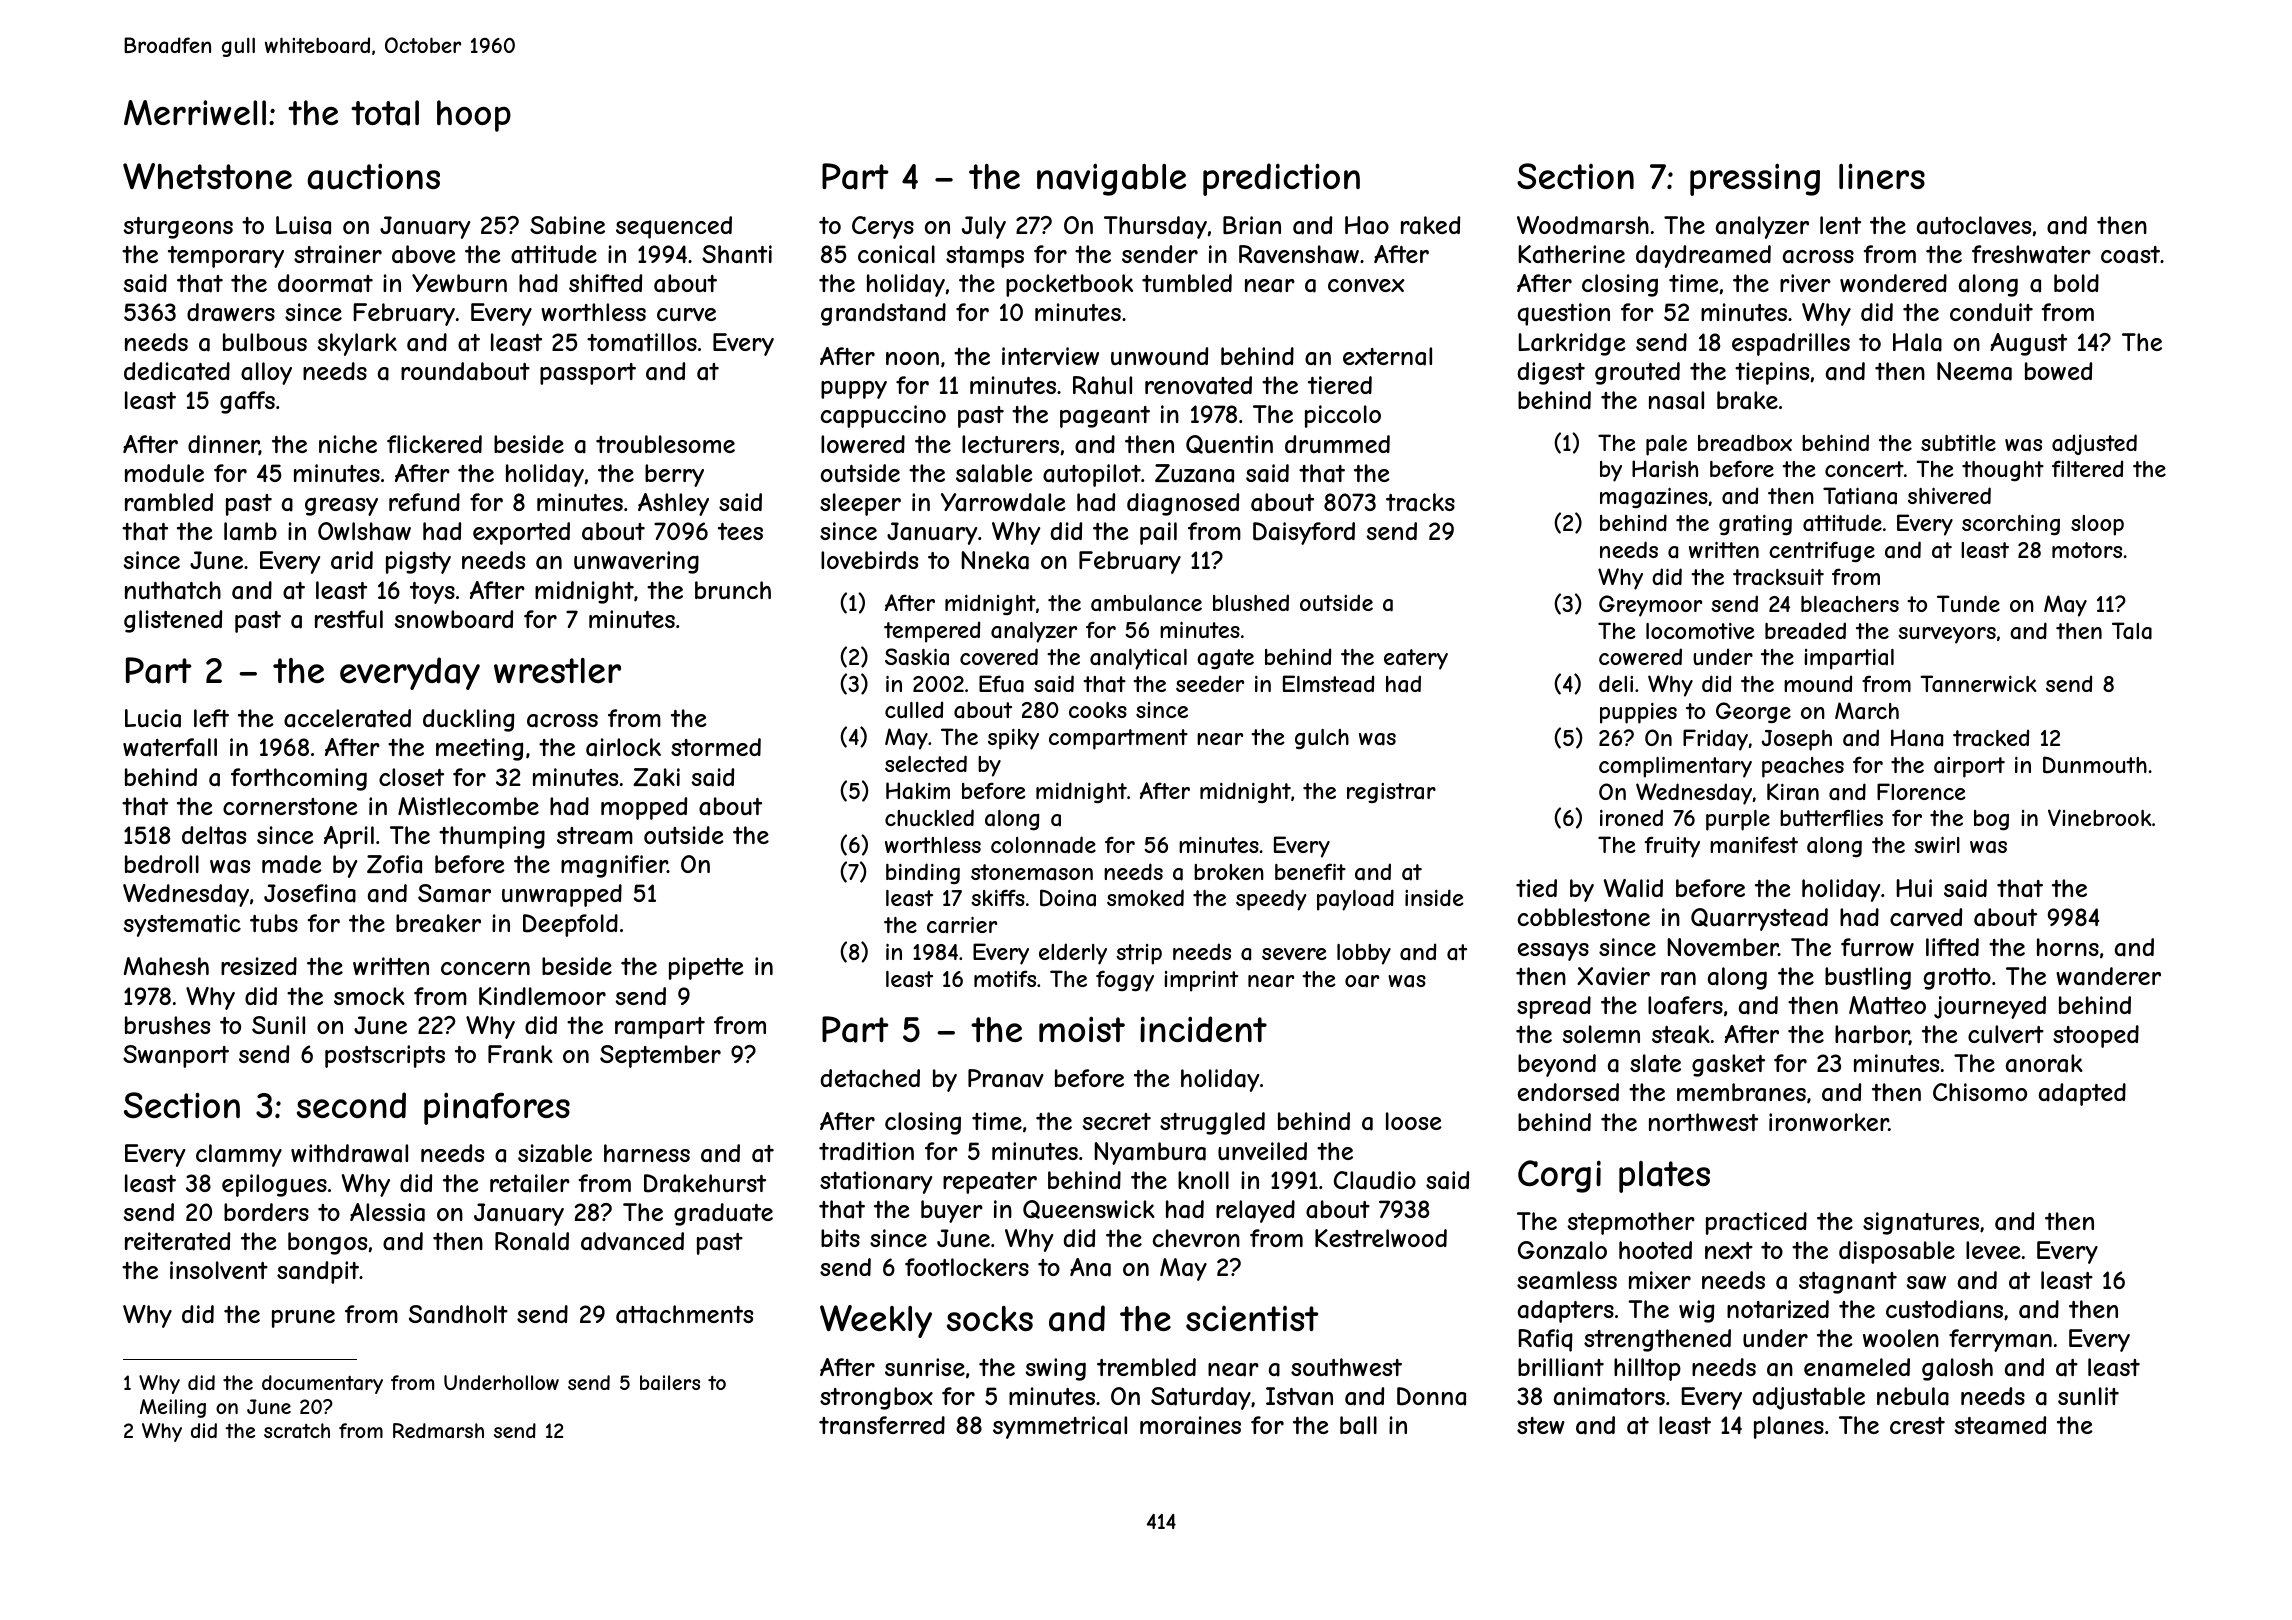 The image size is (2292, 1620). Describe the element at coordinates (994, 473) in the image. I see `salable` at that location.
